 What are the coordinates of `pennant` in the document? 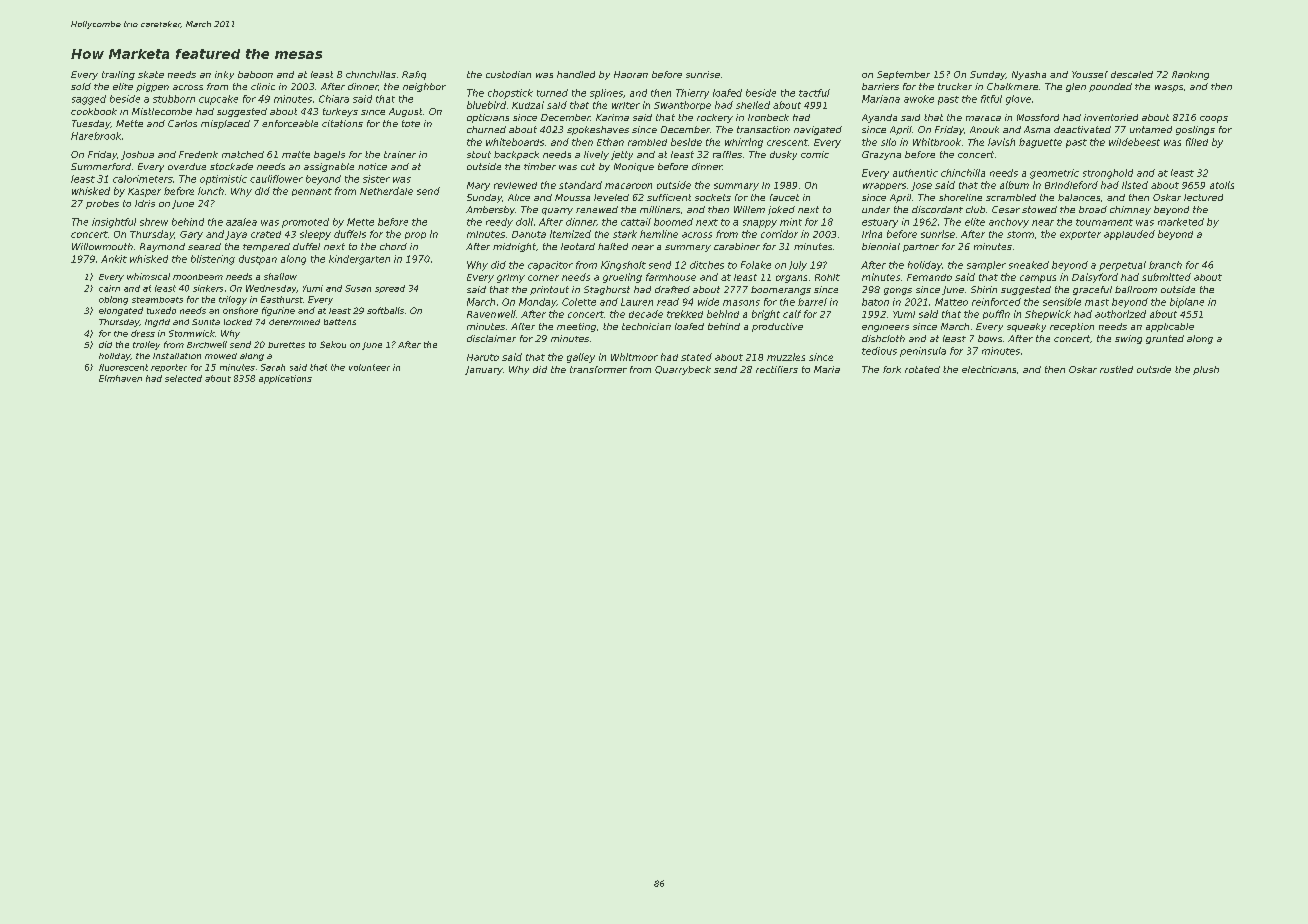 It's located at (312, 192).
